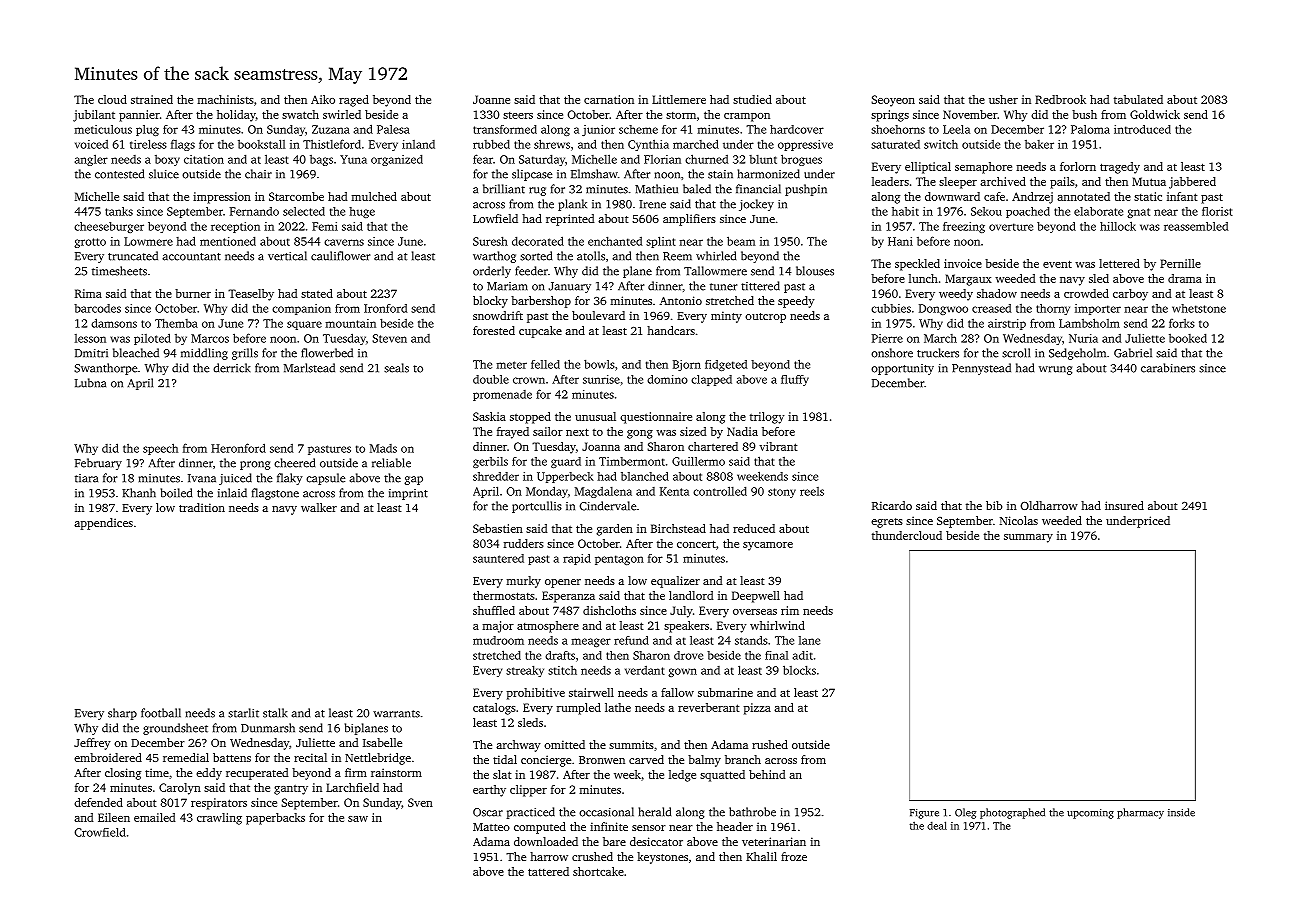  Describe the element at coordinates (1181, 812) in the image. I see `inside` at that location.
